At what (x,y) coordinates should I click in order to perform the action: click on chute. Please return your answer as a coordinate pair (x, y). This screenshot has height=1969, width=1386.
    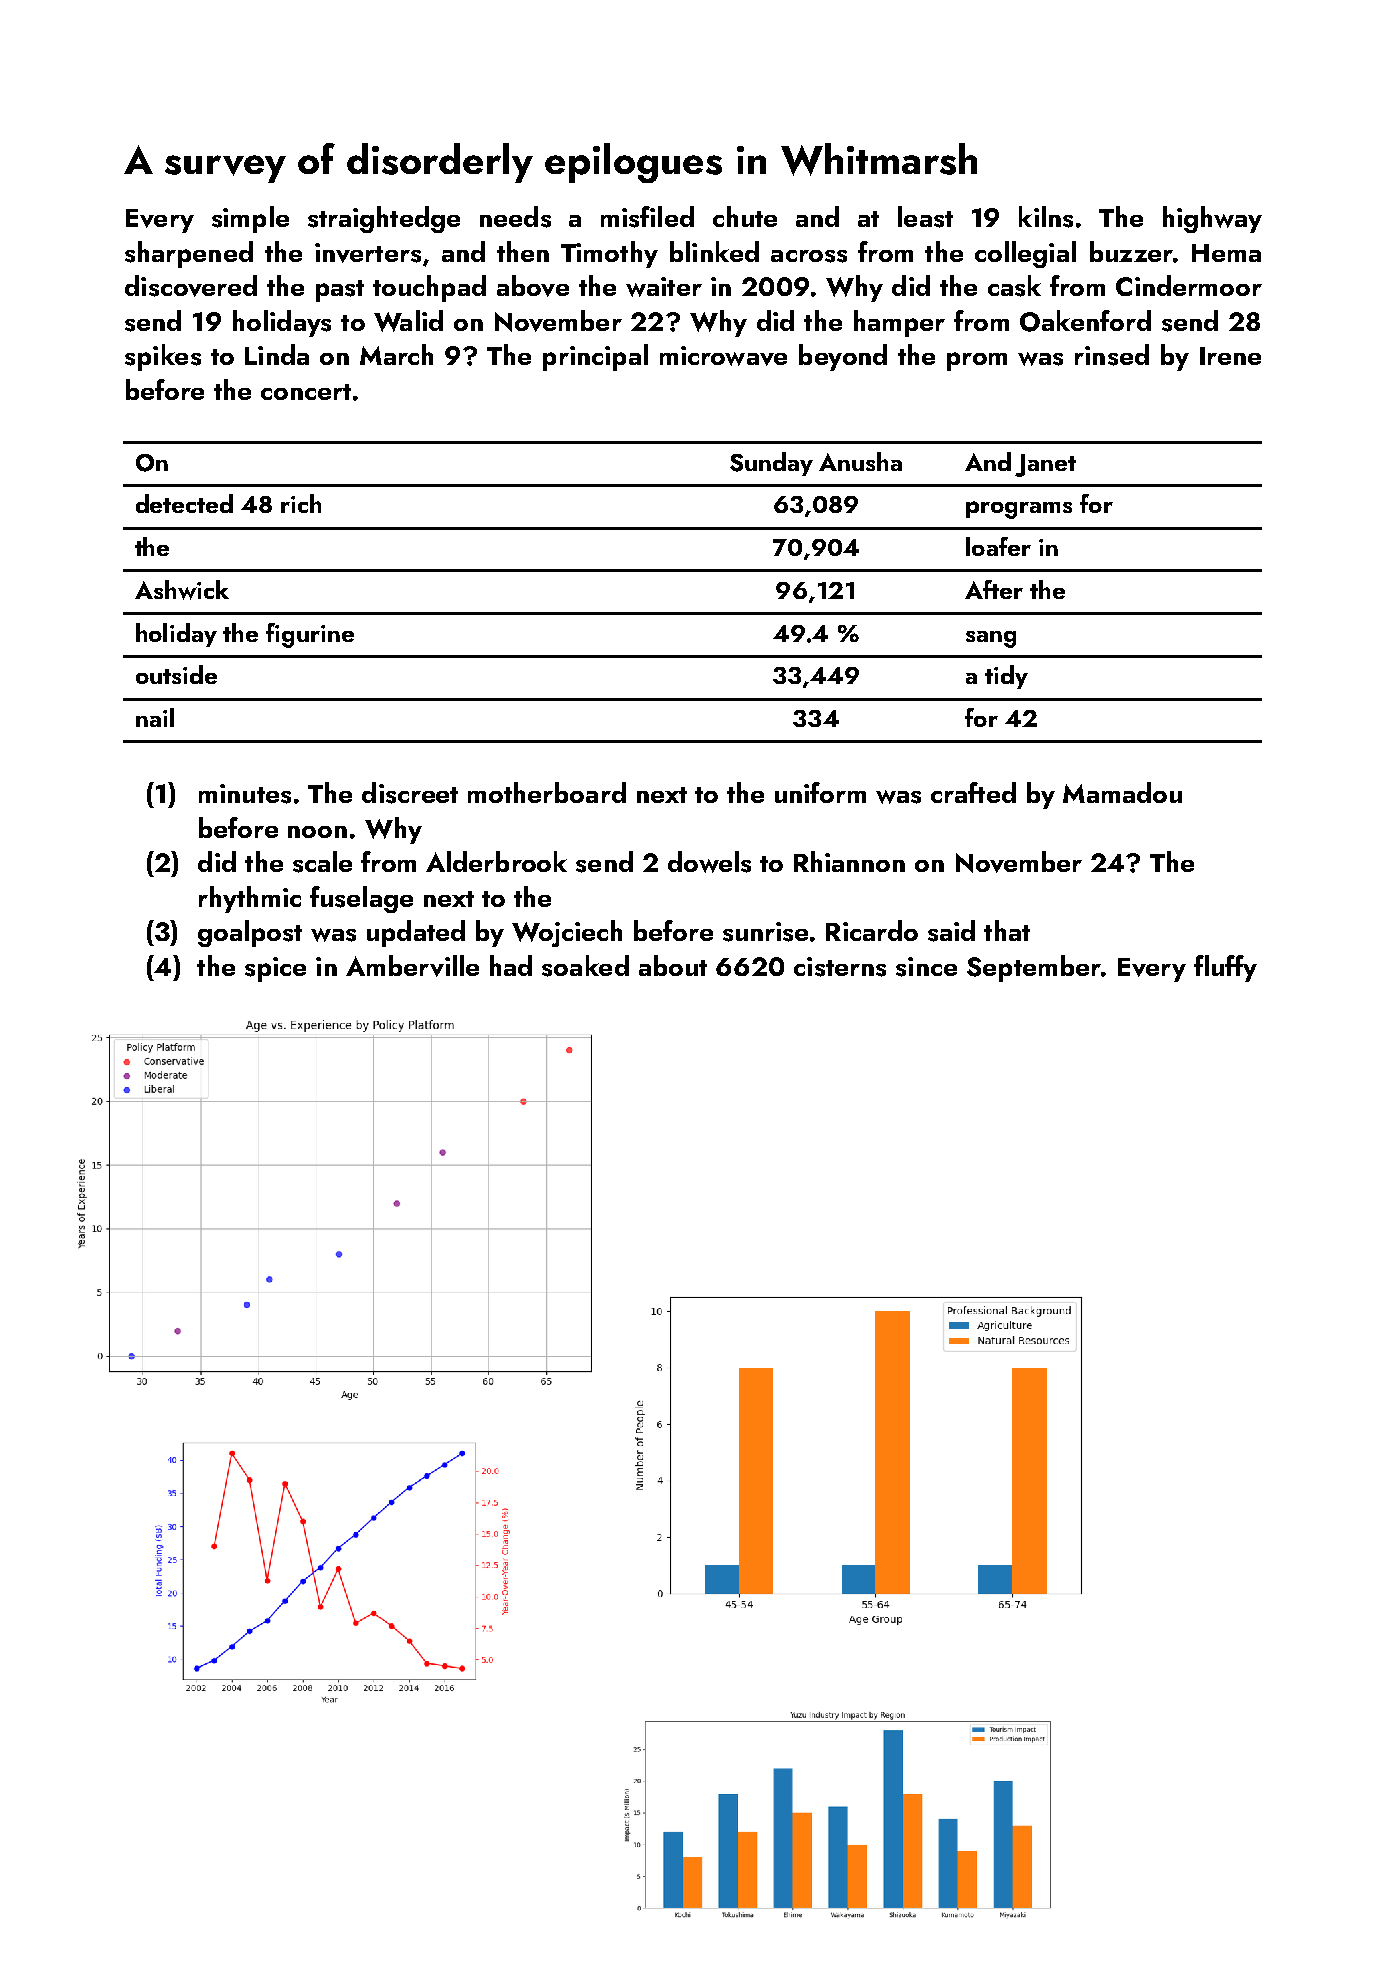
    Looking at the image, I should click on (745, 216).
